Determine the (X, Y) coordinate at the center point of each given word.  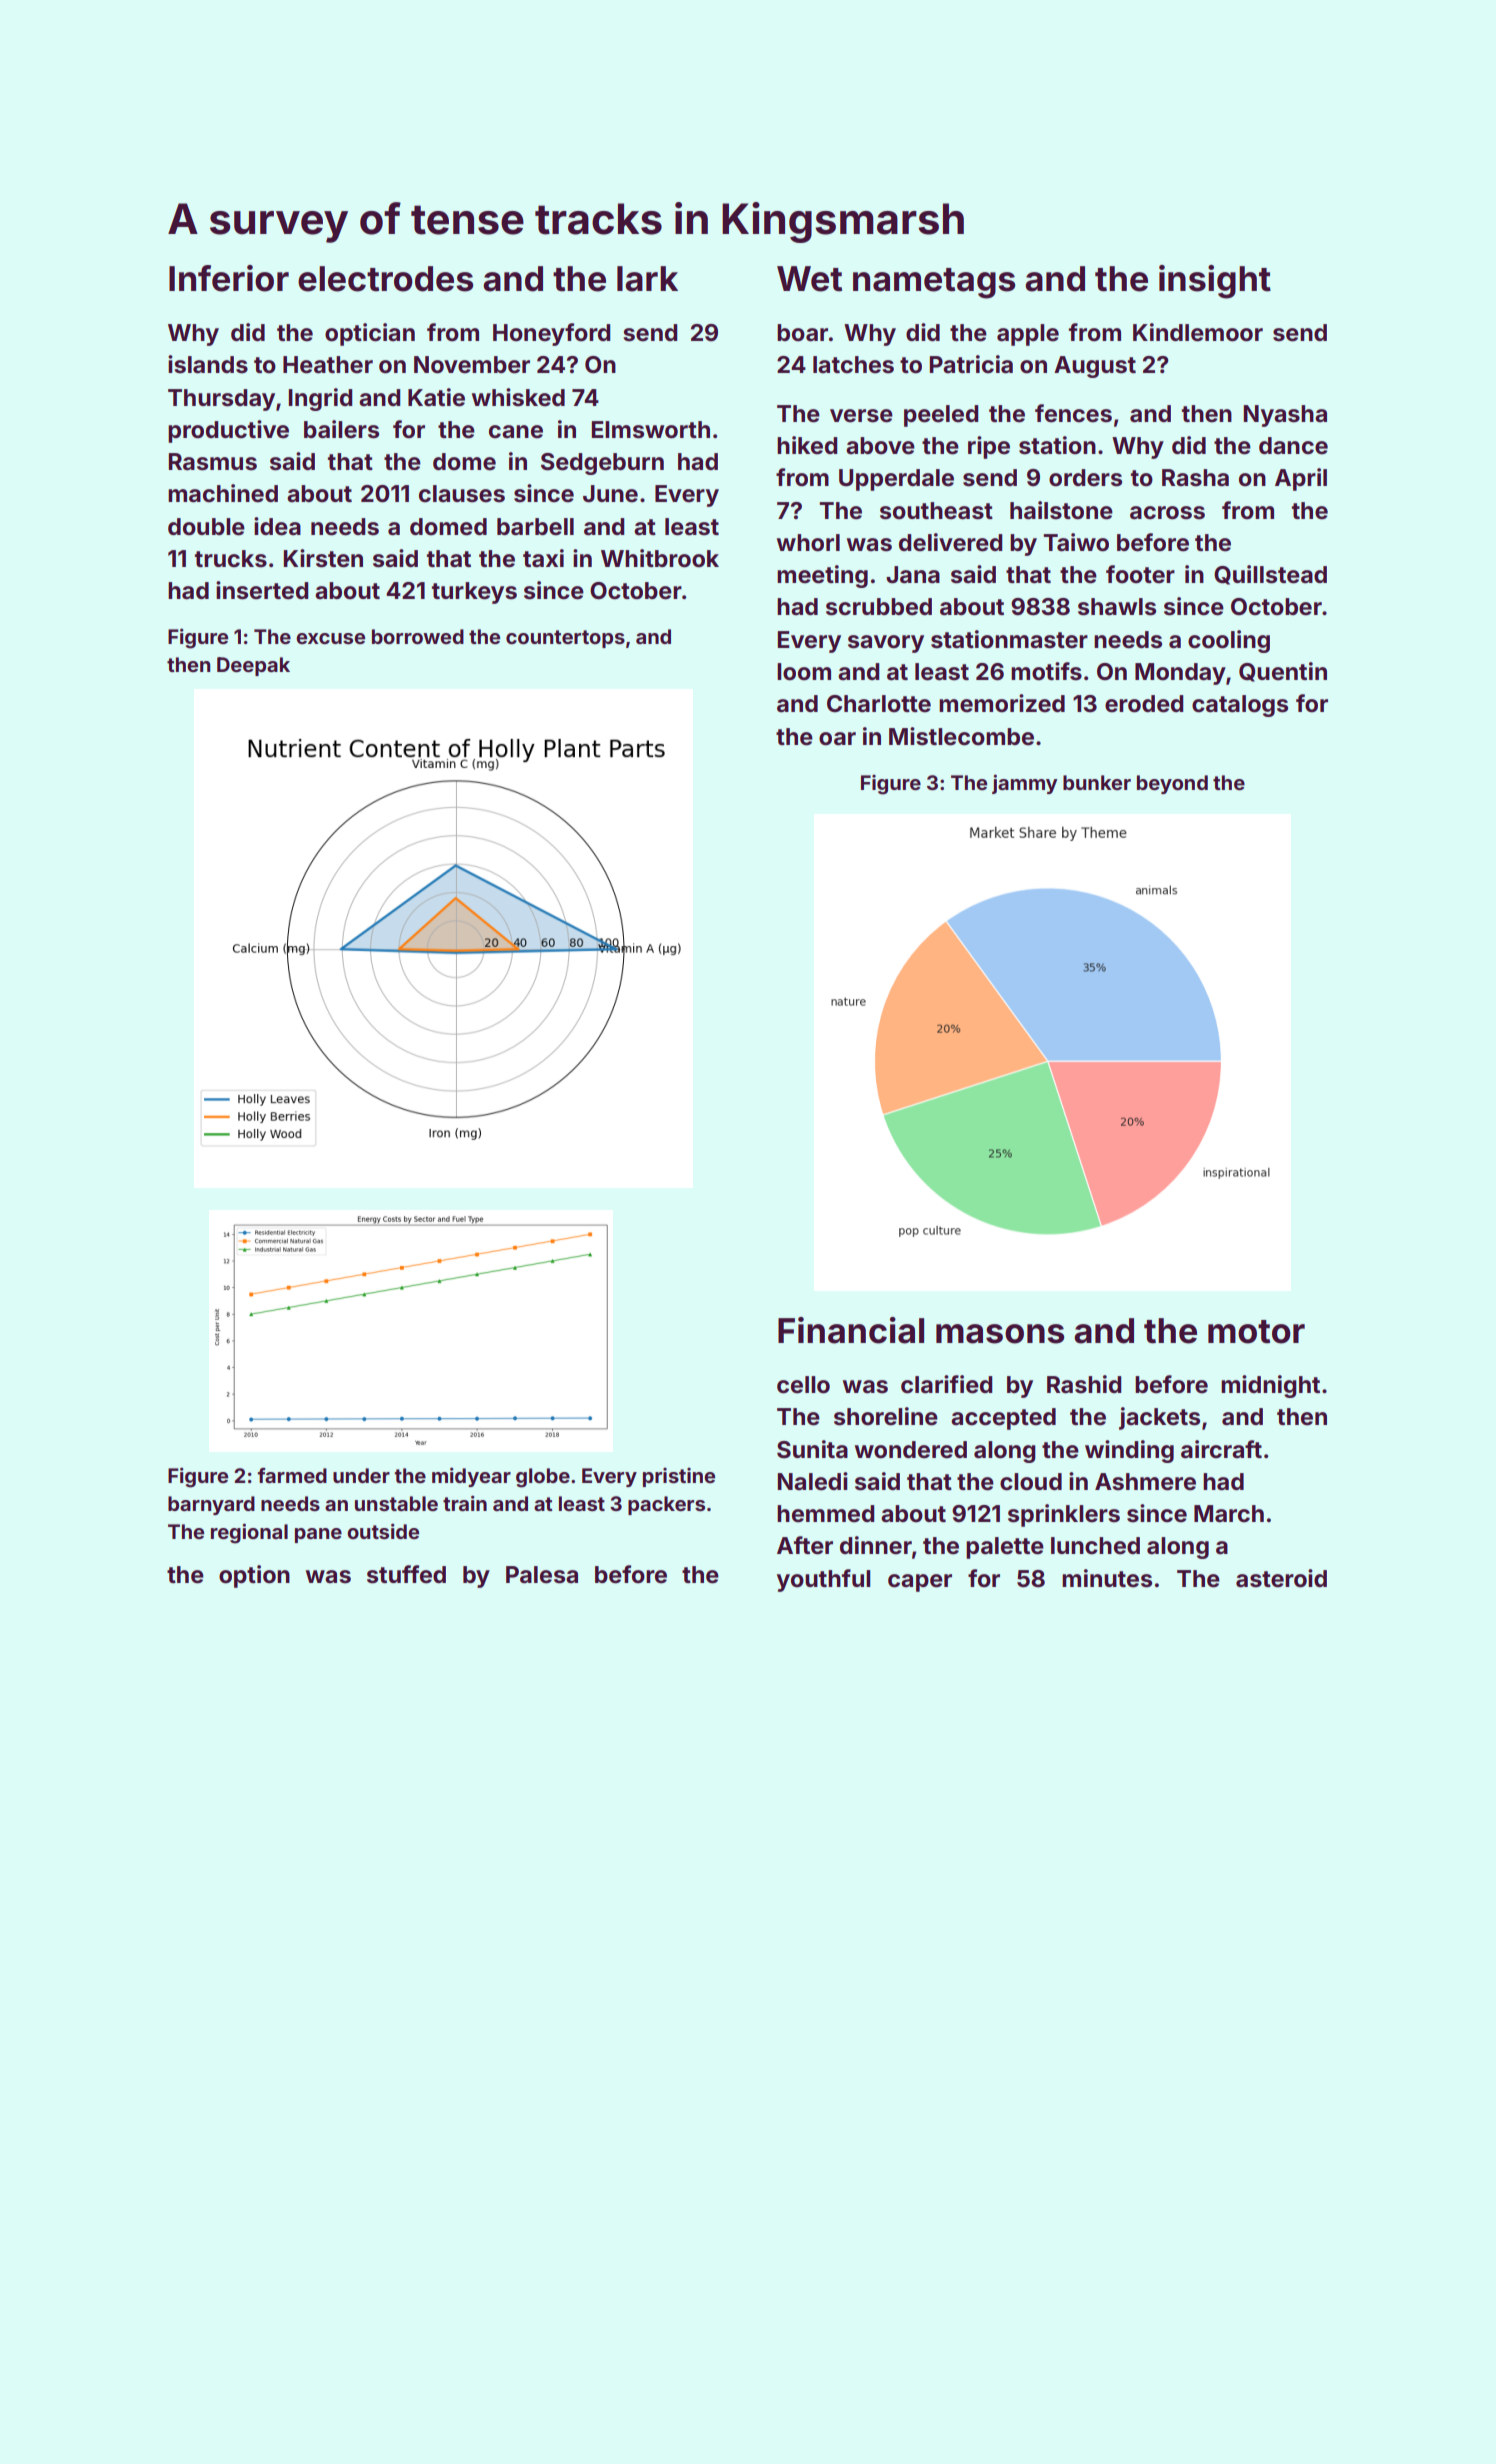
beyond (1172, 784)
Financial (851, 1330)
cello (803, 1385)
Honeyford (551, 334)
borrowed (418, 636)
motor (1256, 1332)
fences (1073, 413)
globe (543, 1478)
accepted (1003, 1419)
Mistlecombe (961, 736)
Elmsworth (650, 430)
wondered (911, 1450)
